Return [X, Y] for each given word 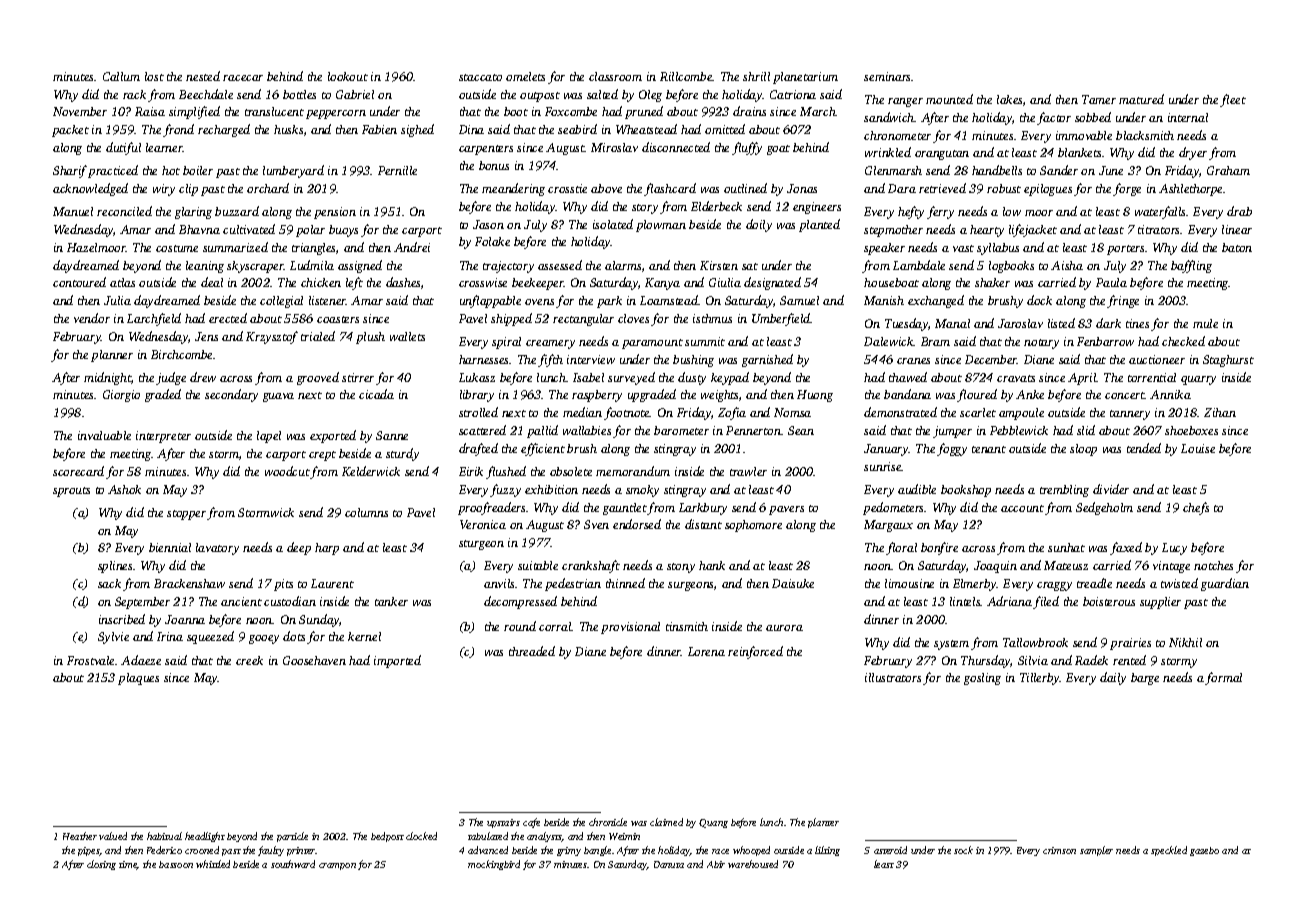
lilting [827, 851]
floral [901, 548]
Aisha [1067, 265]
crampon [337, 866]
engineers [817, 208]
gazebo [1204, 851]
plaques [138, 679]
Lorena [706, 651]
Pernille [397, 170]
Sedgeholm [1104, 508]
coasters [338, 319]
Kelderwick [371, 471]
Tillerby [1040, 679]
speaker [884, 249]
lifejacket [1033, 230]
